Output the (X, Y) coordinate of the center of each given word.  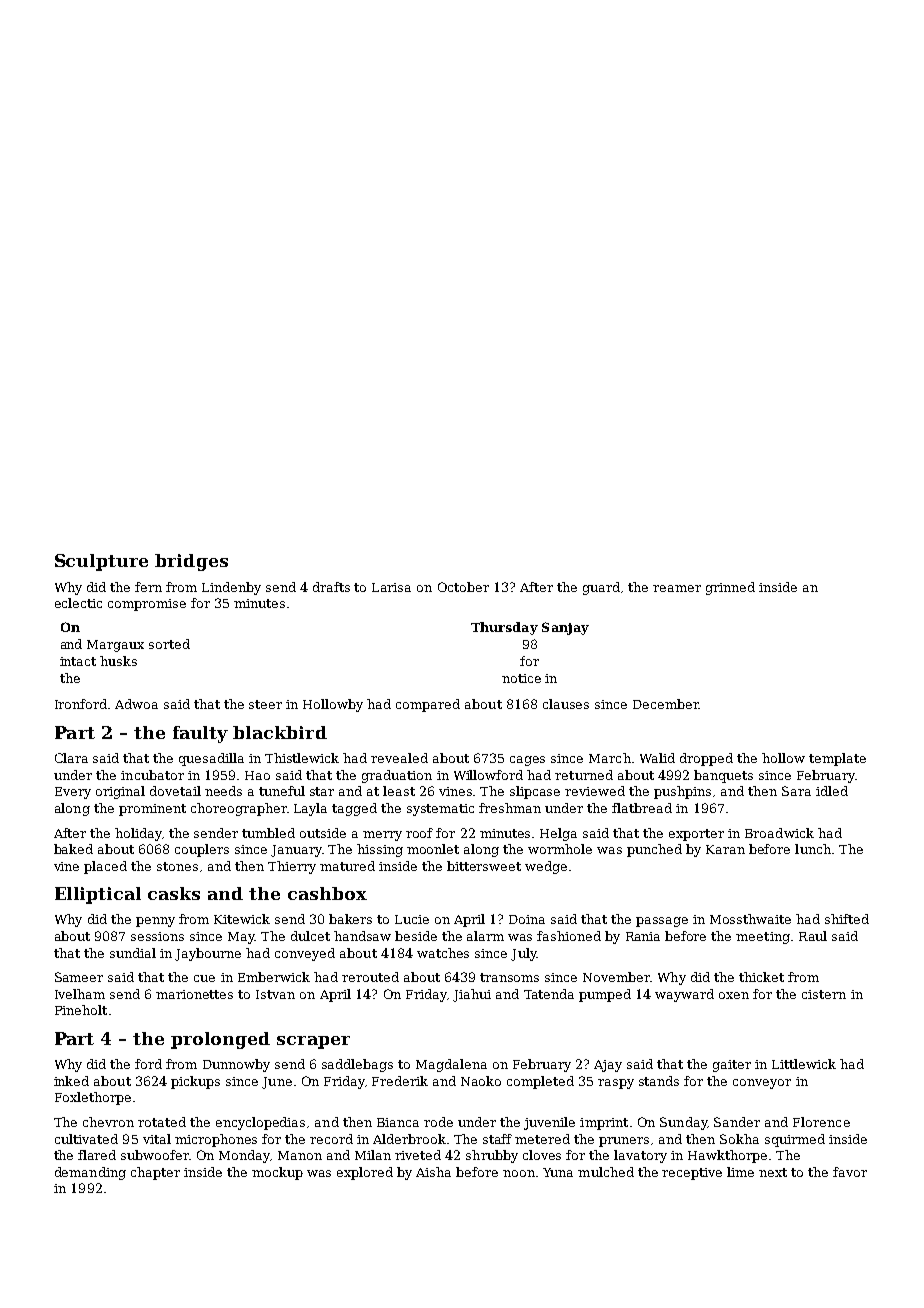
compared (428, 705)
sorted (169, 644)
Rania (643, 936)
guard (601, 588)
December (666, 704)
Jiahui (472, 995)
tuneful (282, 791)
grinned (730, 588)
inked (71, 1081)
